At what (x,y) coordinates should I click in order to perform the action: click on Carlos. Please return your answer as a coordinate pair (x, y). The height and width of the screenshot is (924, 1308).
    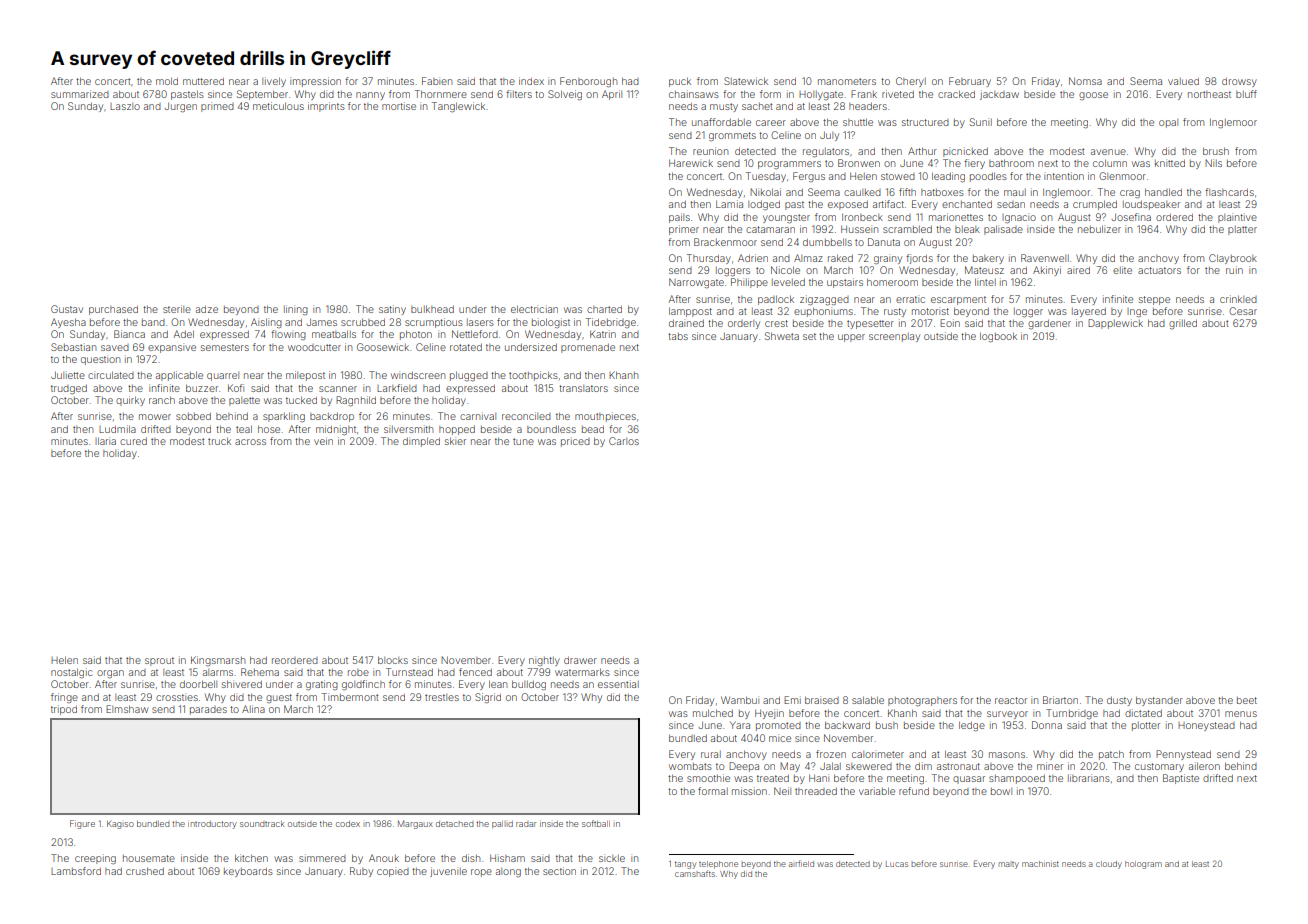
    Looking at the image, I should click on (624, 441).
